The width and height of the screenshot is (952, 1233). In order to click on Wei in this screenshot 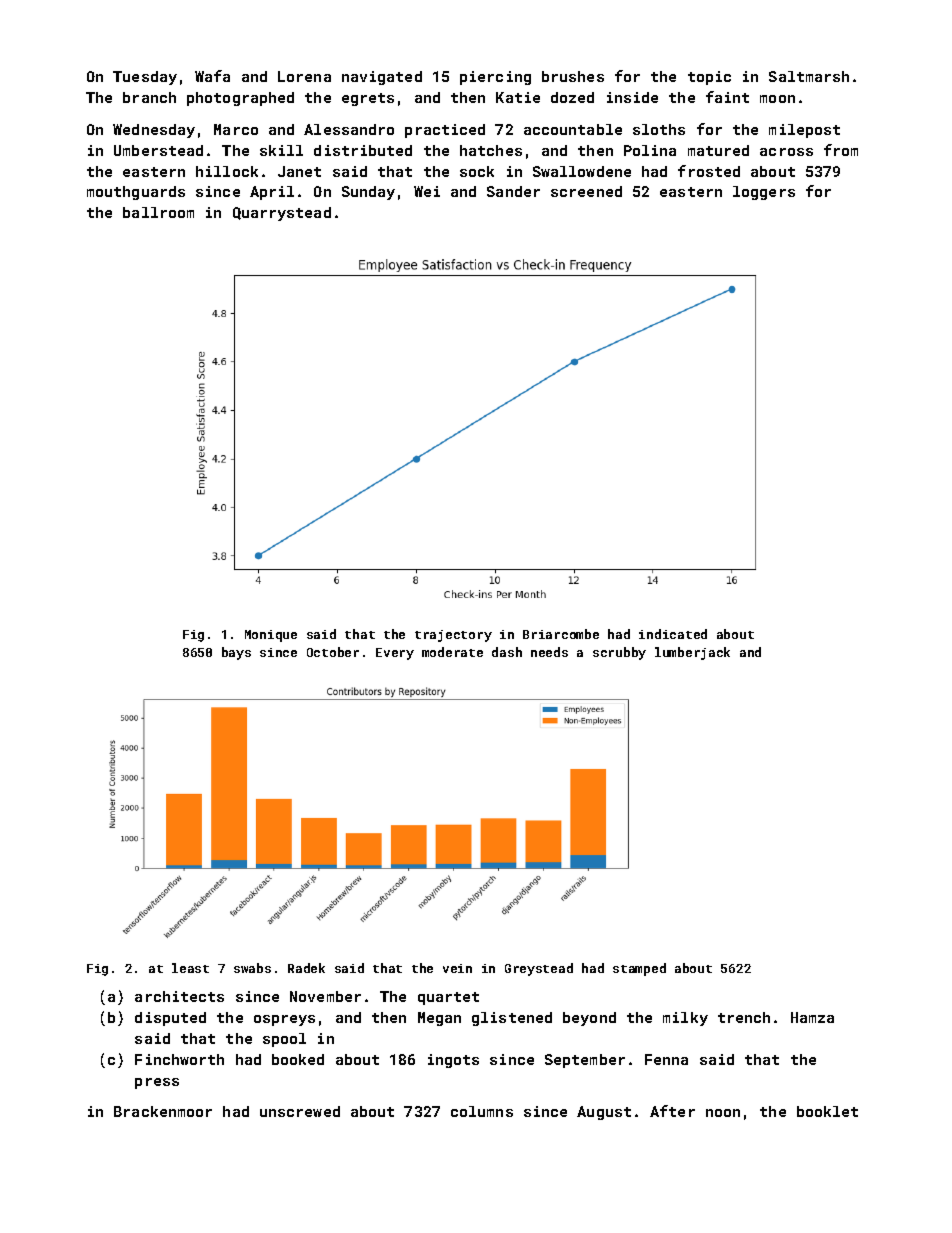, I will do `click(427, 191)`.
